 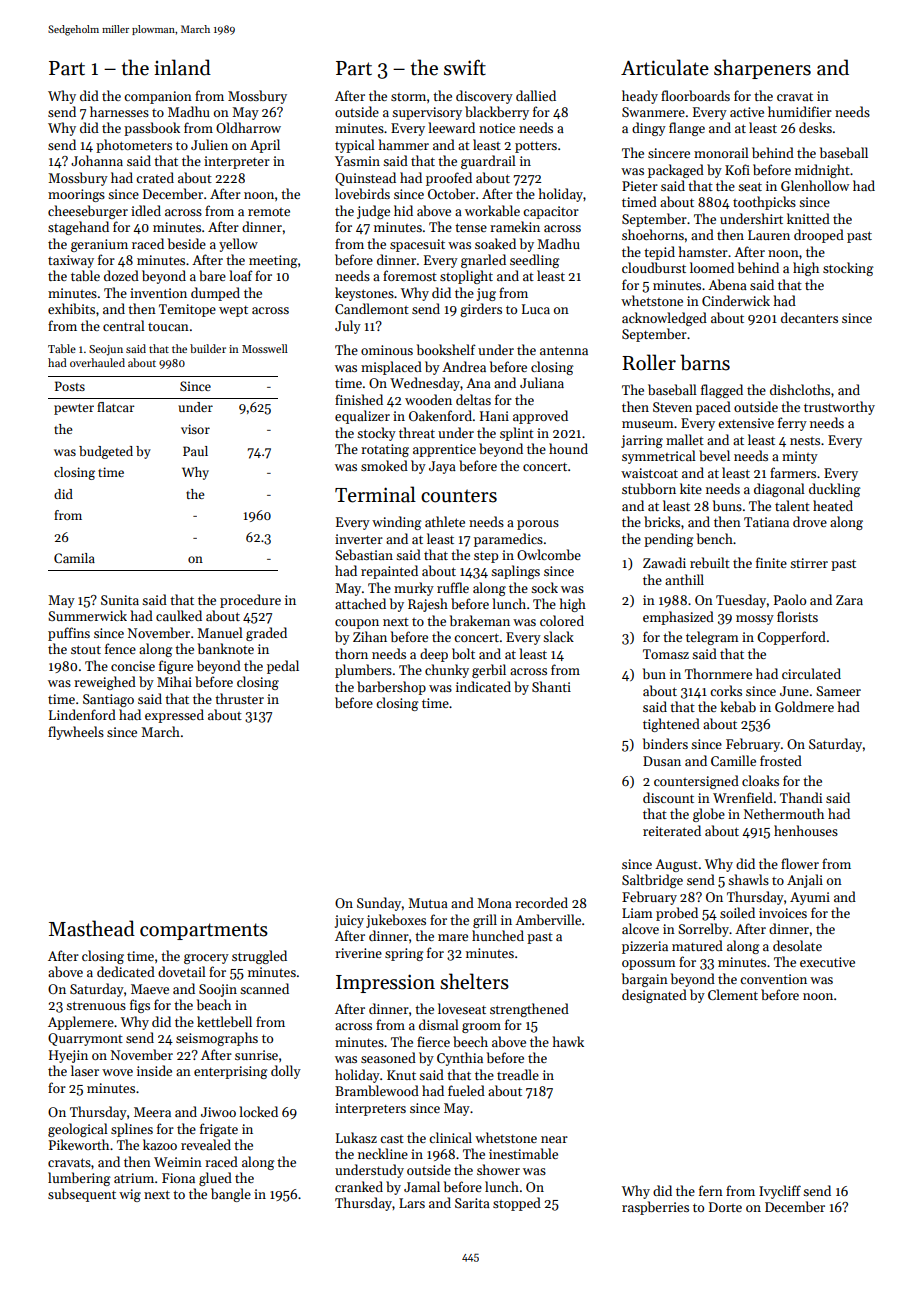 I want to click on budgeted, so click(x=106, y=452).
